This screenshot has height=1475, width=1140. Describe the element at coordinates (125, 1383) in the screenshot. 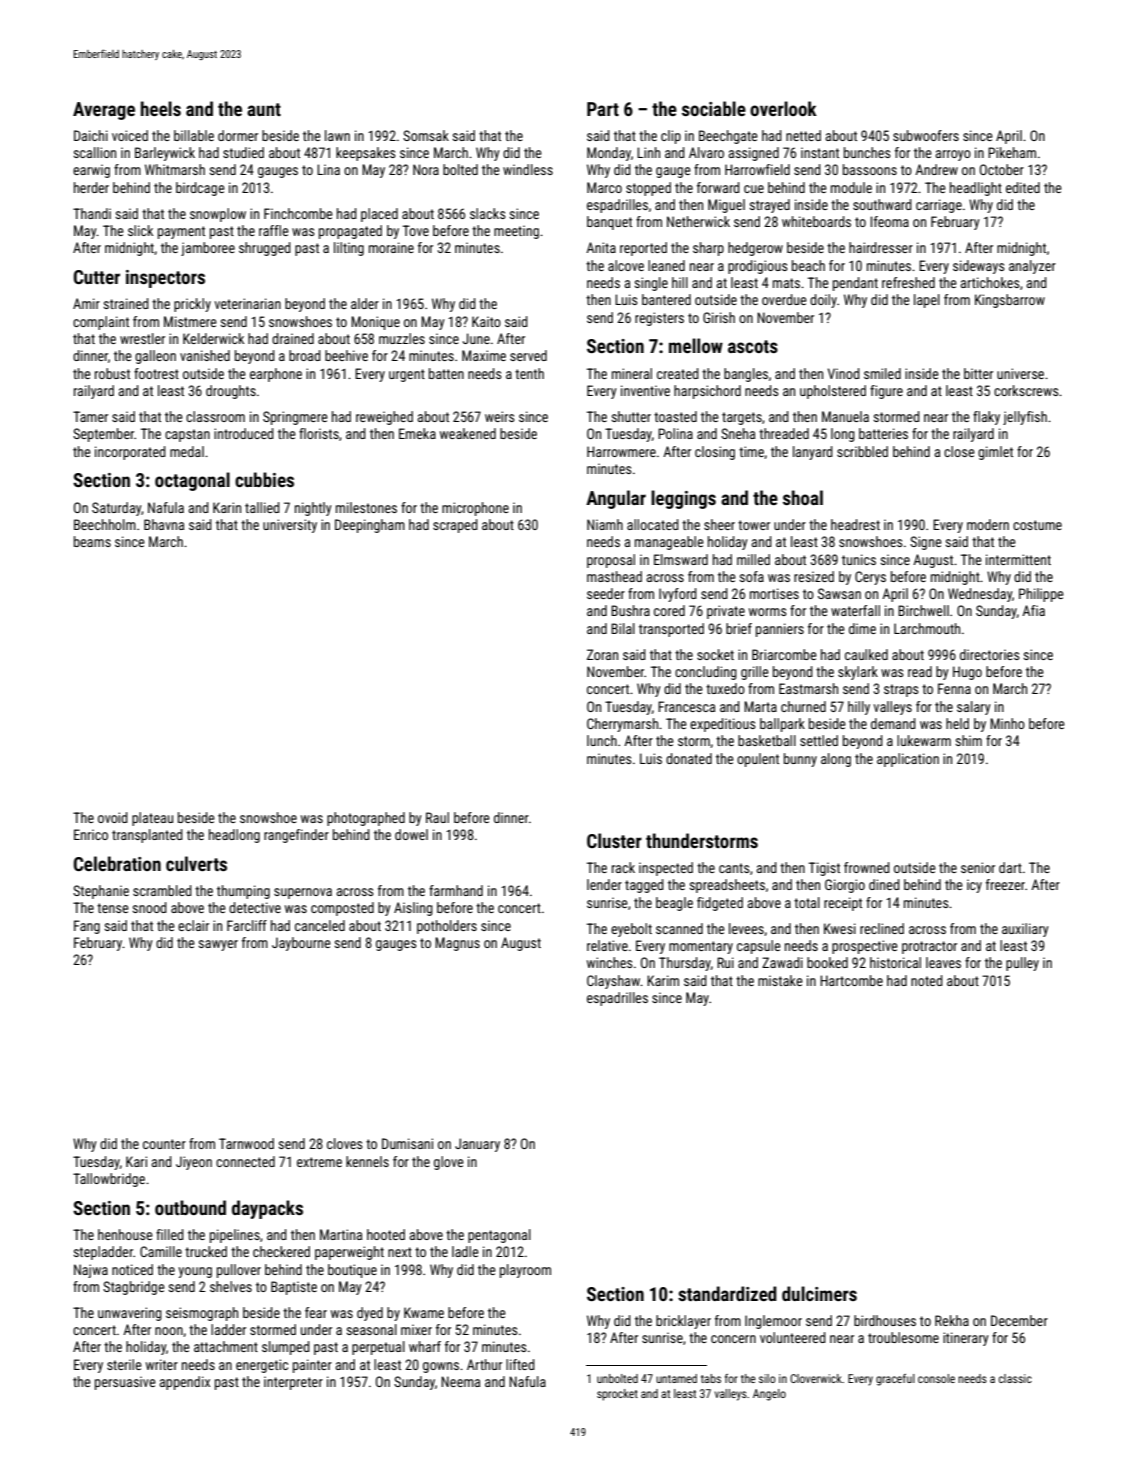

I see `persuasive` at that location.
